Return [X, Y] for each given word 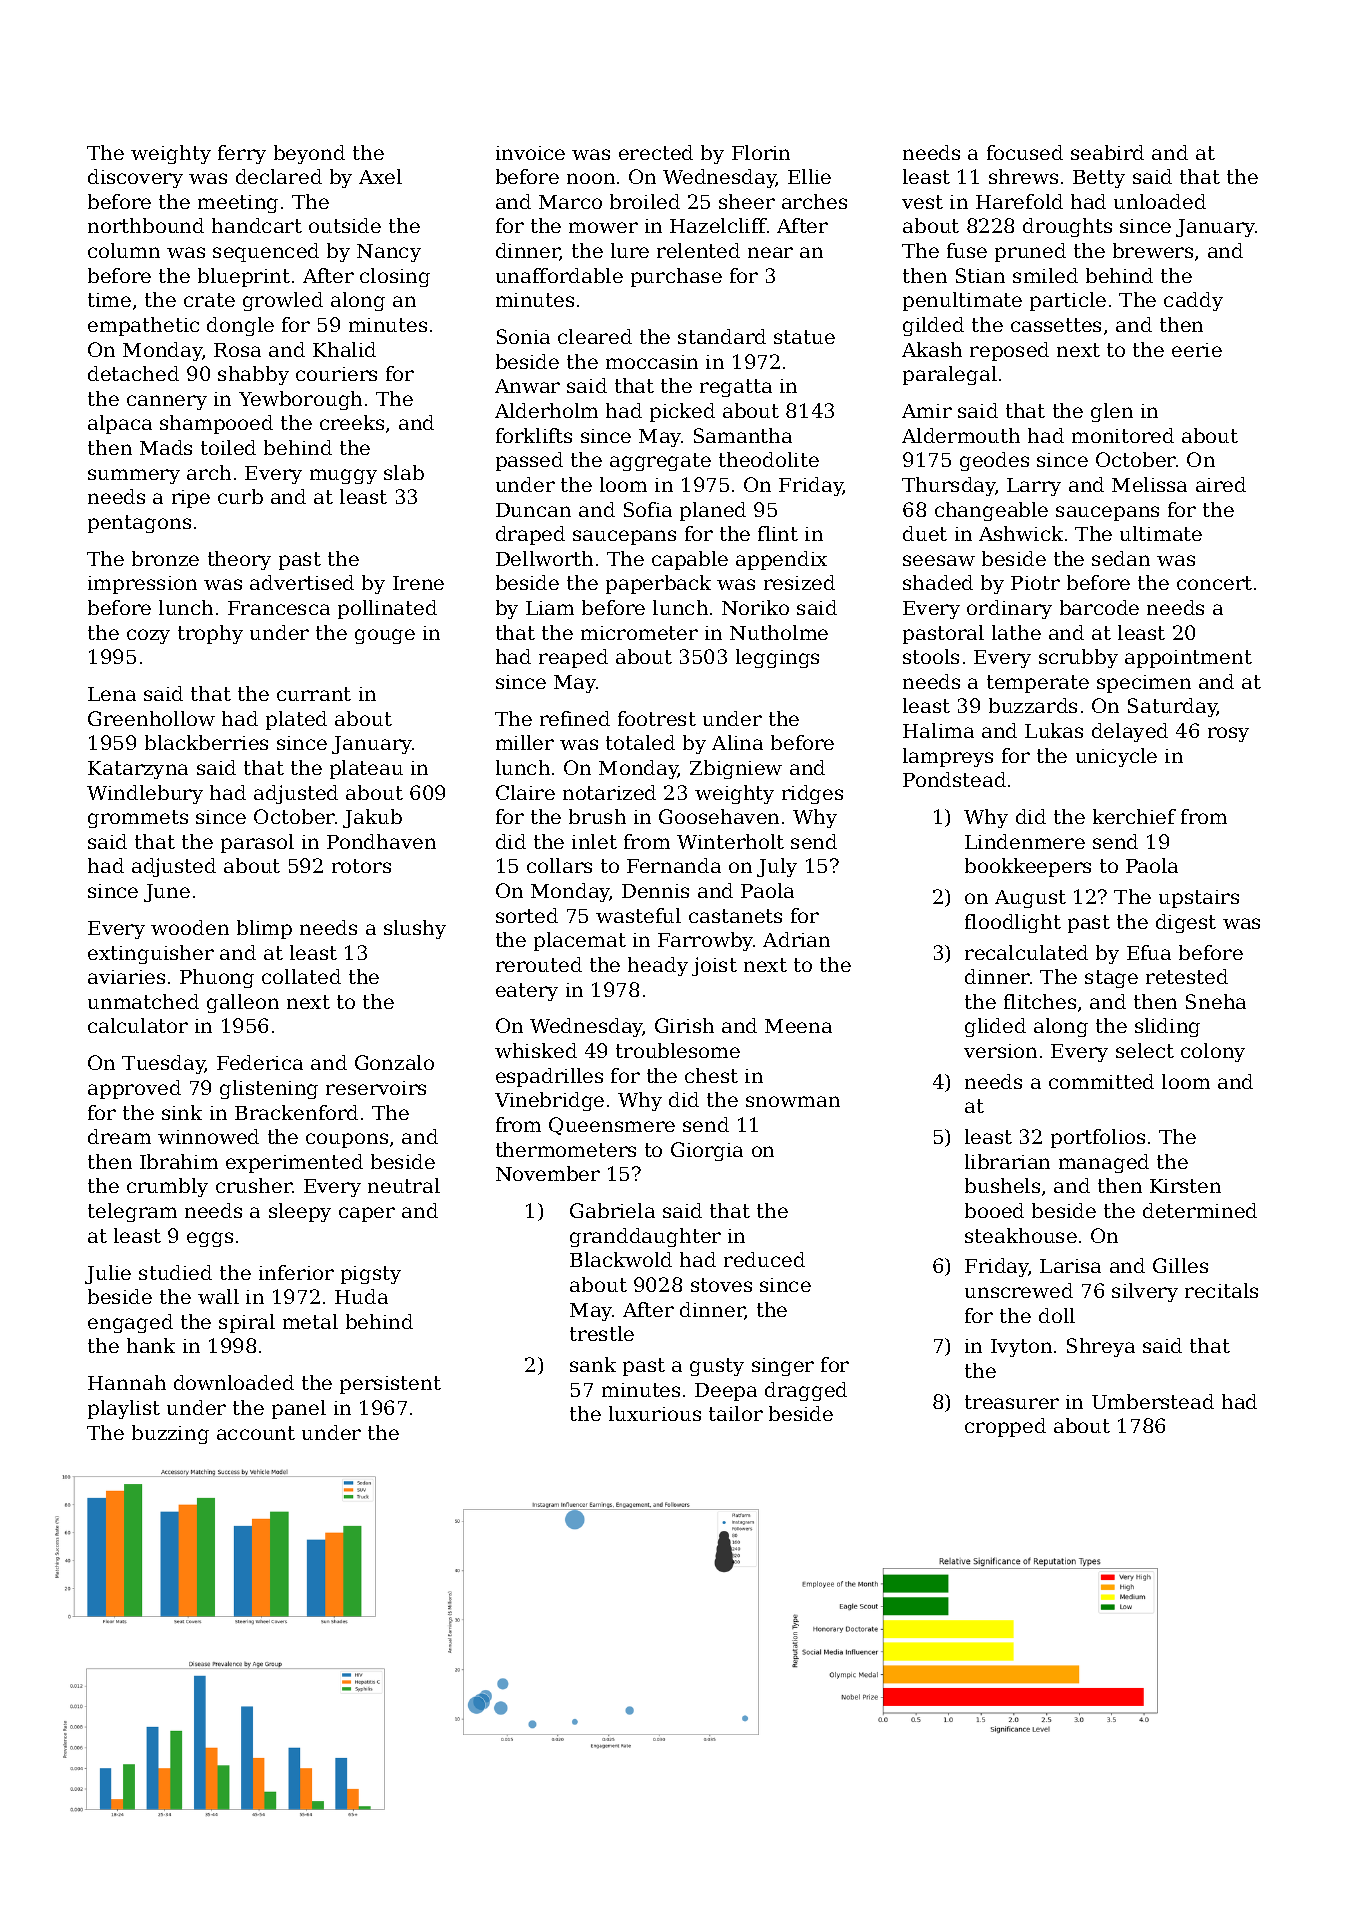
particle [1068, 301]
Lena [112, 694]
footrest [657, 718]
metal [310, 1321]
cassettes [1056, 325]
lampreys [948, 757]
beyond [309, 154]
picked [682, 412]
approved [134, 1089]
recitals [1221, 1290]
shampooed [216, 424]
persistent [390, 1385]
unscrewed [1019, 1290]
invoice [530, 153]
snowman [793, 1101]
